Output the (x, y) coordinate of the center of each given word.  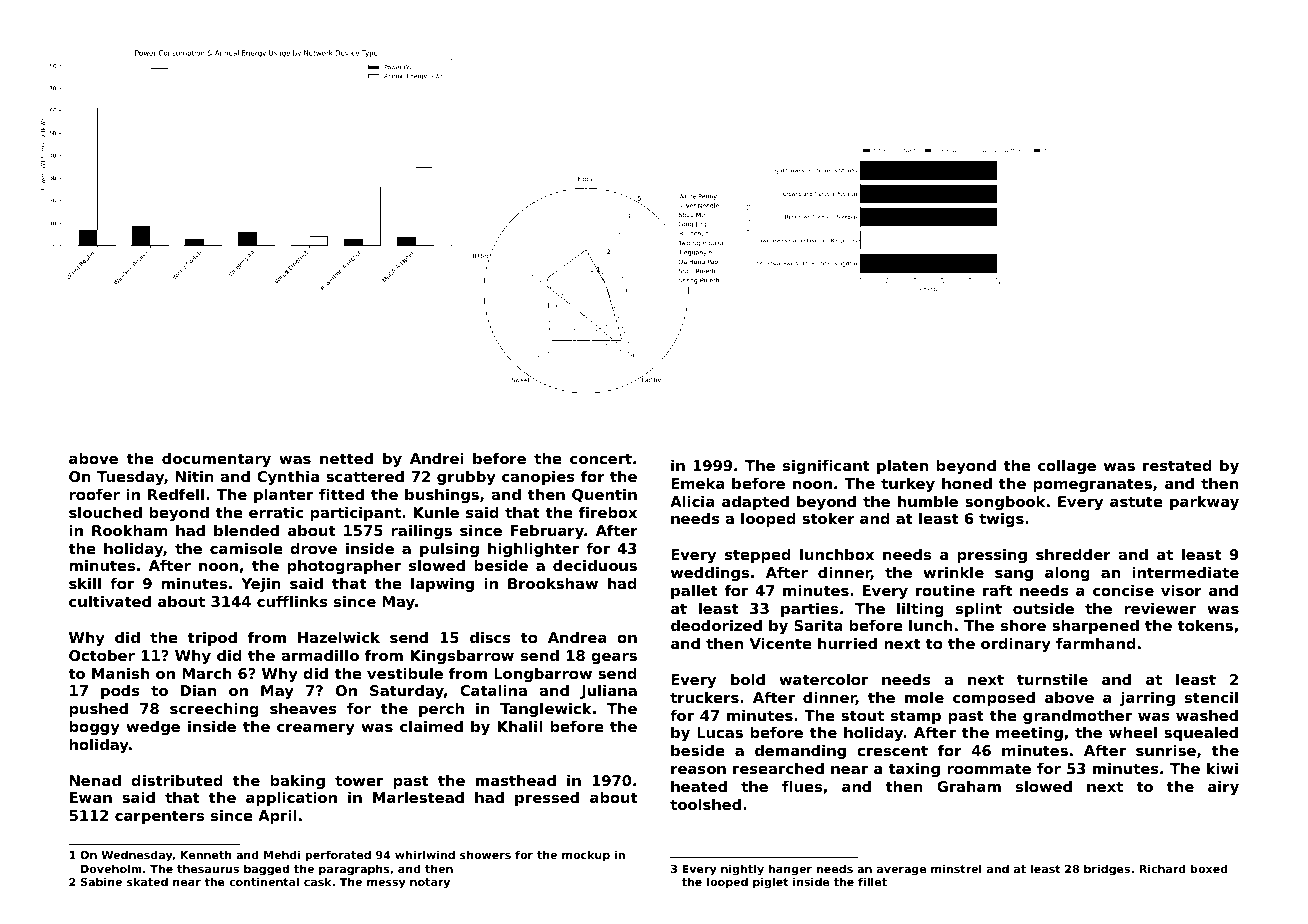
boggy (94, 728)
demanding (800, 752)
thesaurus (208, 868)
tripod (212, 639)
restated (1177, 465)
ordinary (1016, 645)
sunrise (1166, 750)
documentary (216, 460)
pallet (694, 592)
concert (601, 458)
